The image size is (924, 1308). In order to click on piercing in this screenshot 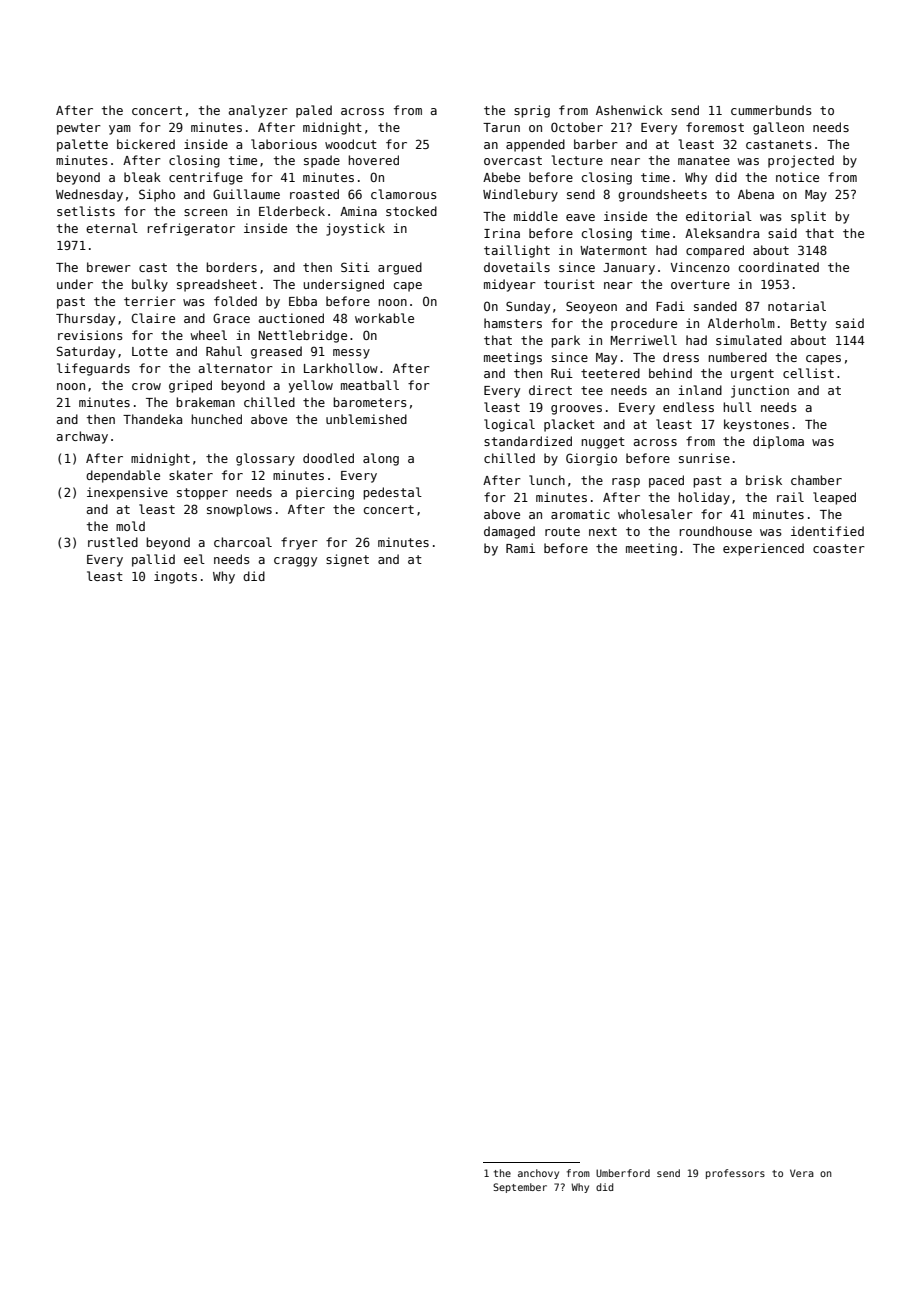, I will do `click(325, 493)`.
